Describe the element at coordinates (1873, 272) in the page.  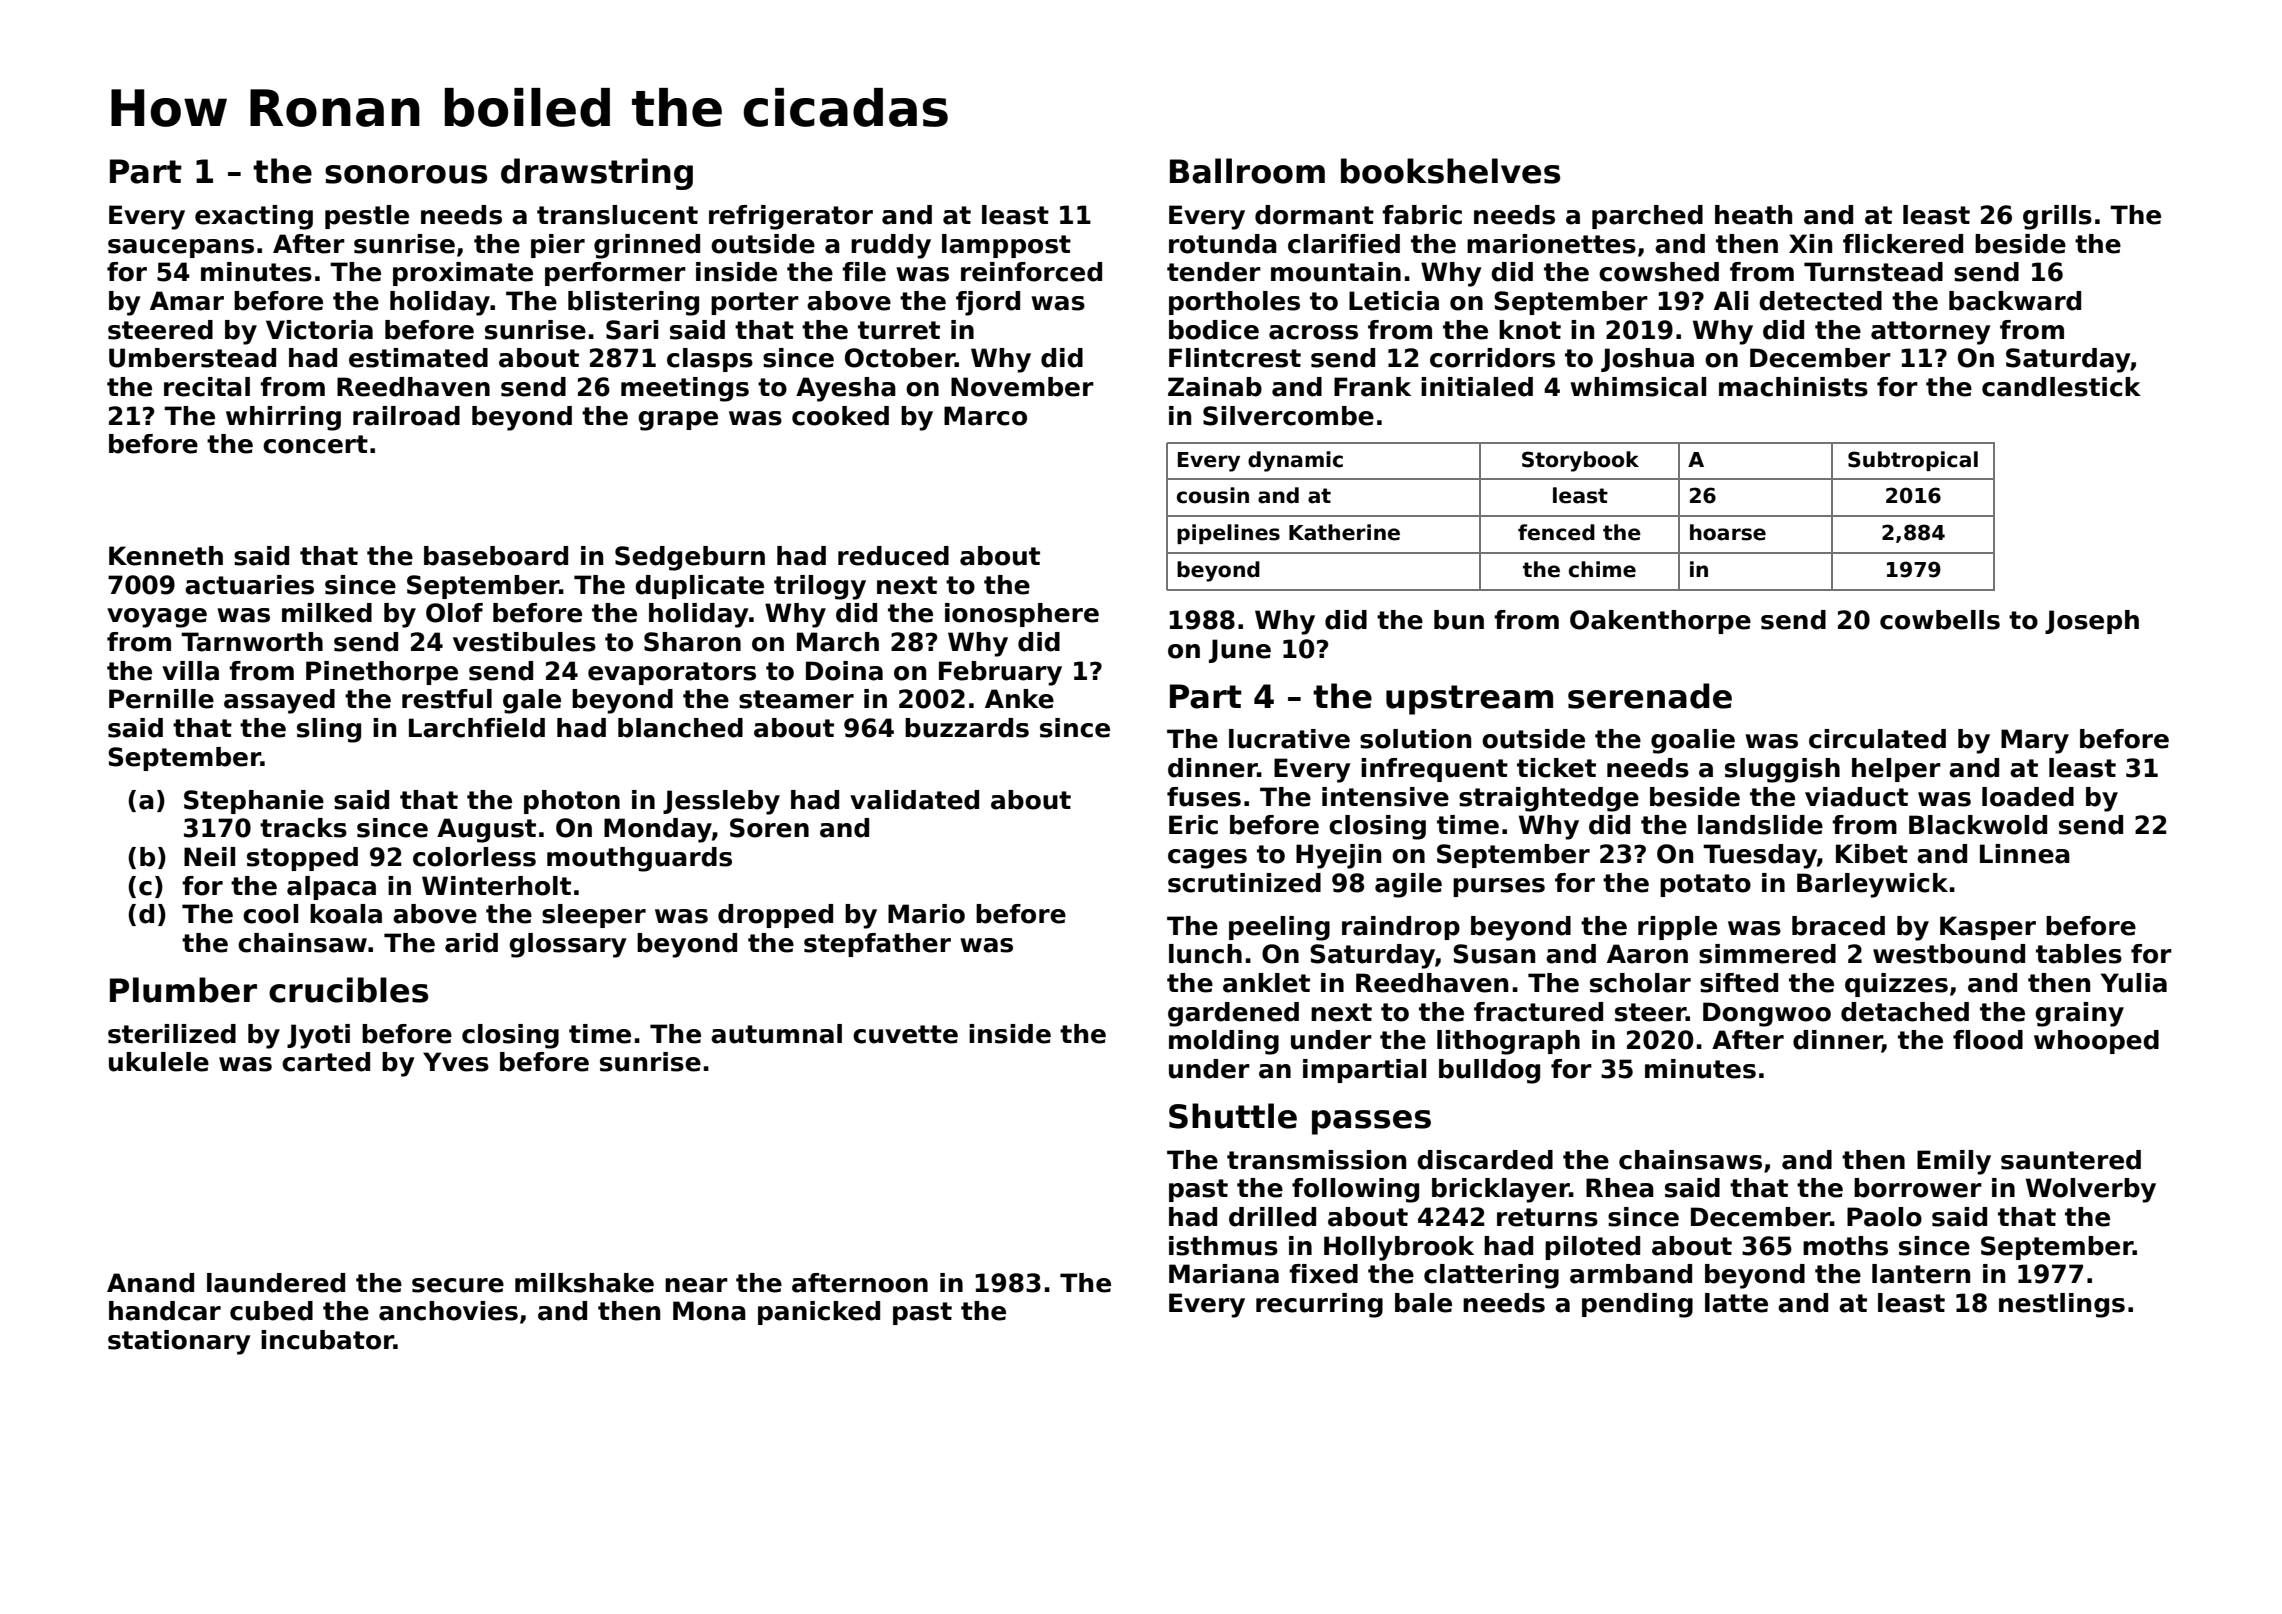
I see `Turnstead` at that location.
